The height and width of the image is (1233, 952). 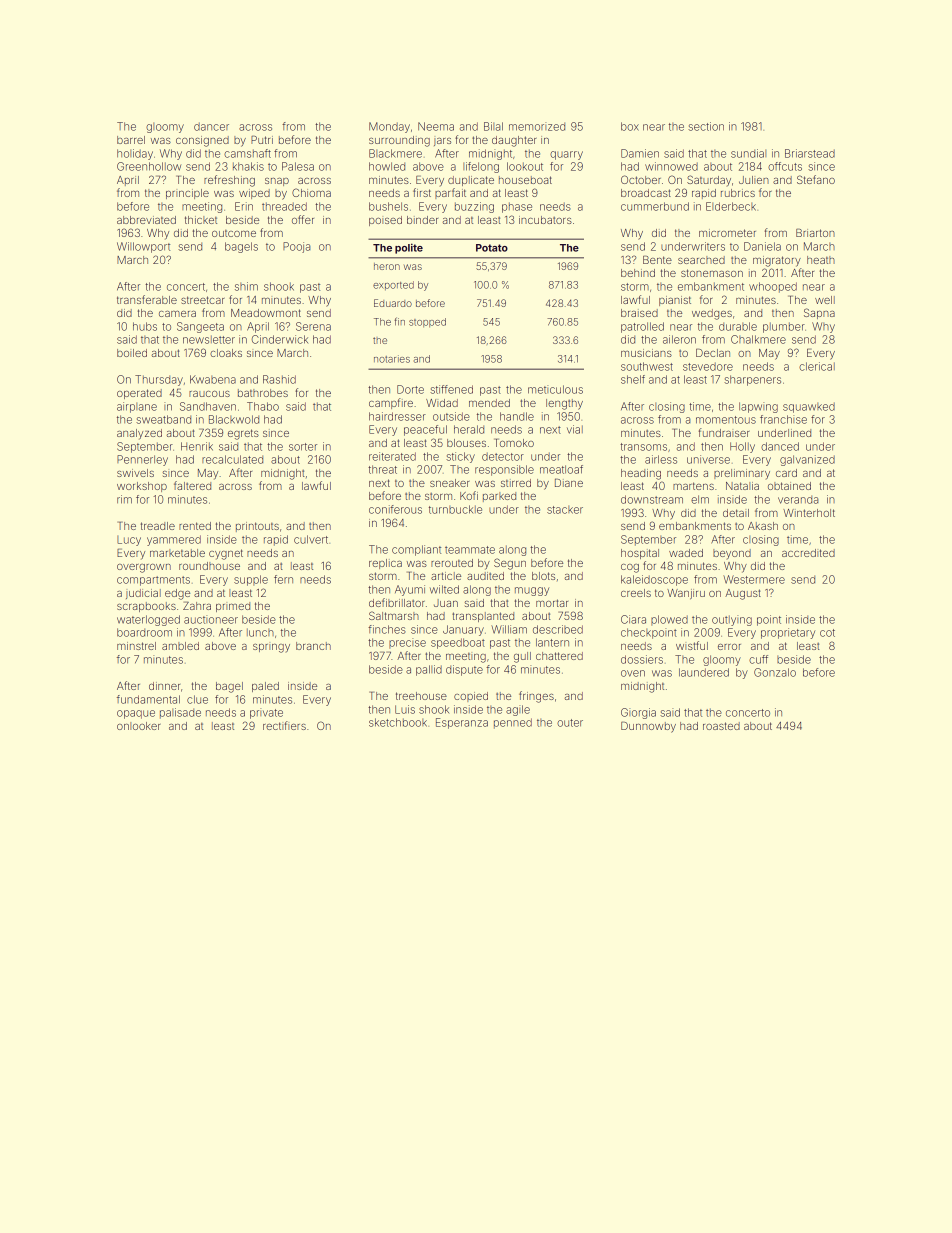 What do you see at coordinates (284, 725) in the image?
I see `rectifiers` at bounding box center [284, 725].
